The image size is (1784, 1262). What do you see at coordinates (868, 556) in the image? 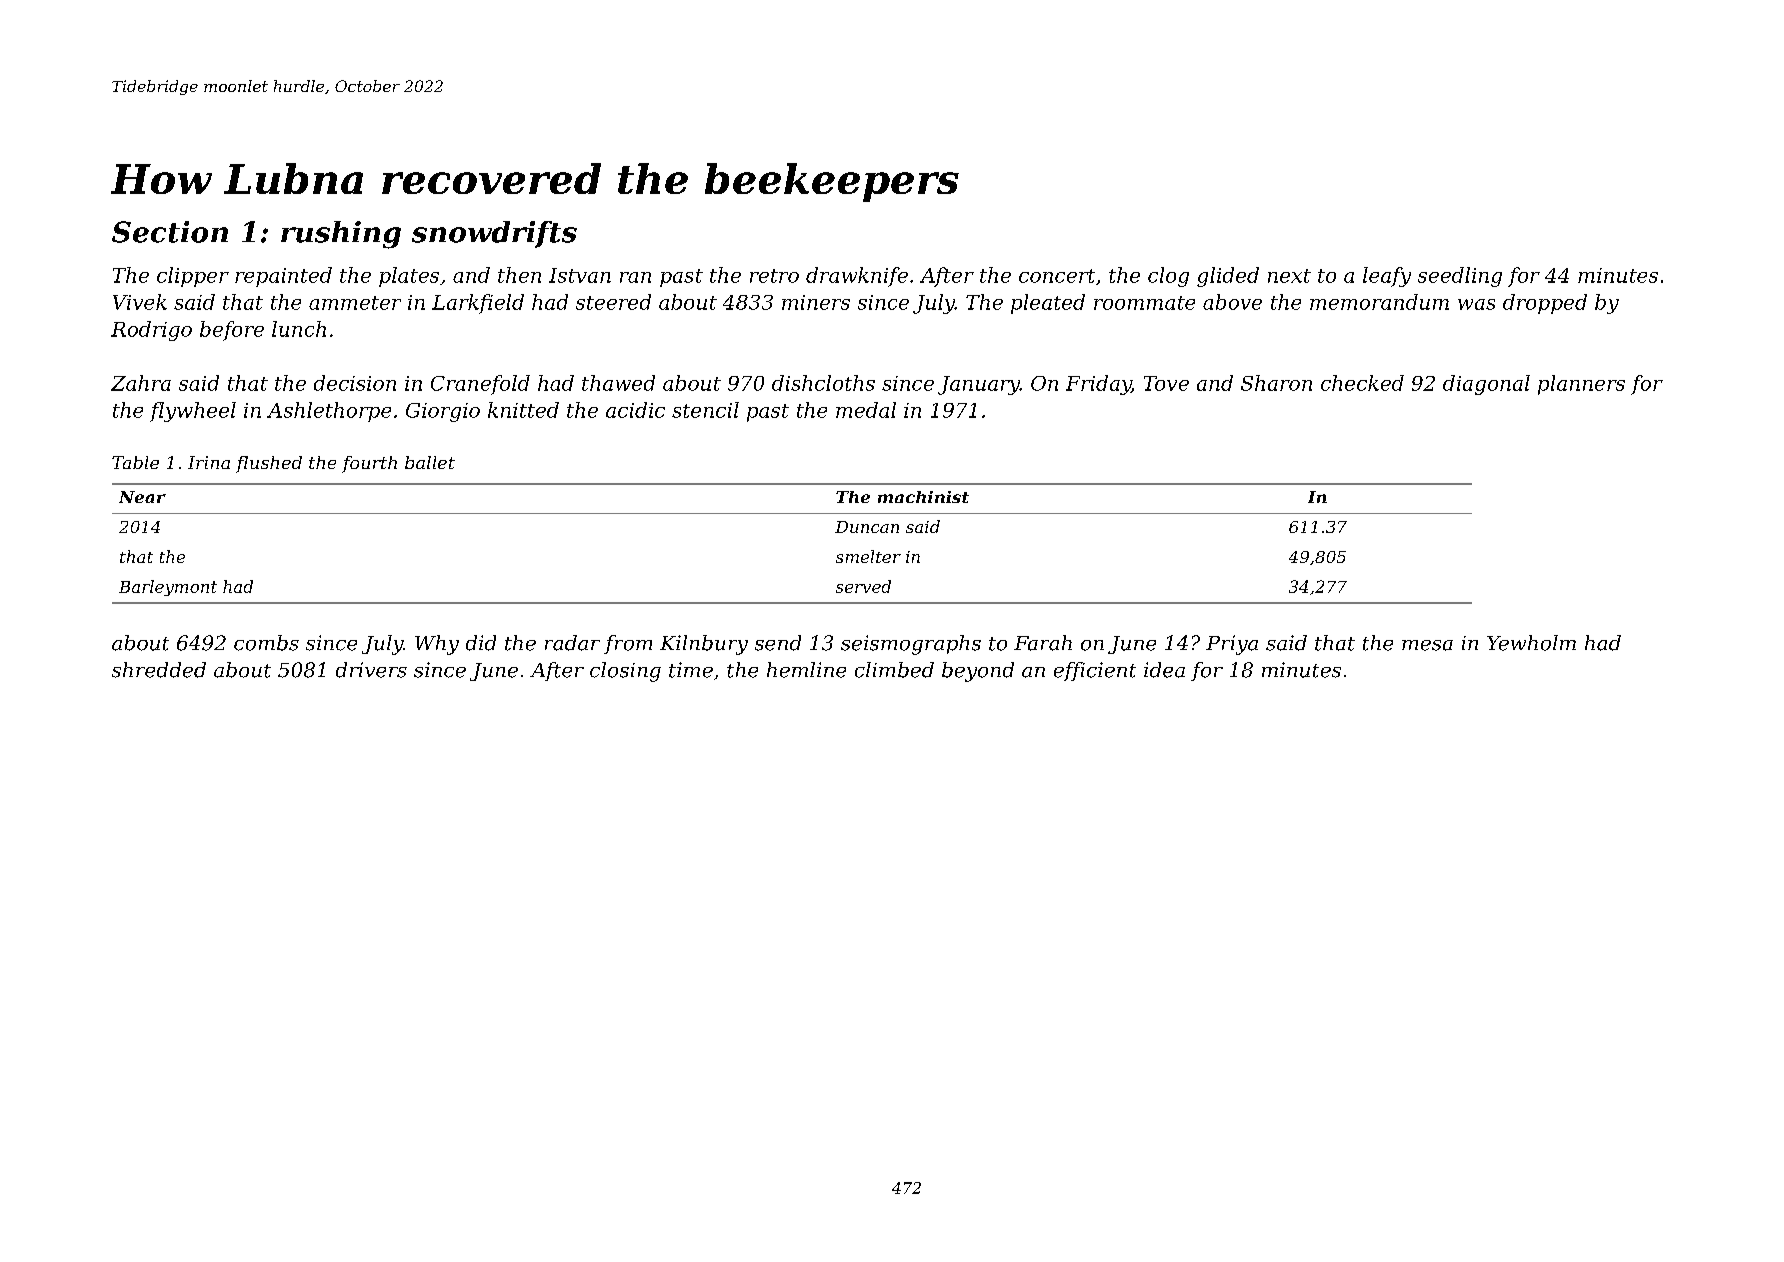
I see `smelter` at bounding box center [868, 556].
